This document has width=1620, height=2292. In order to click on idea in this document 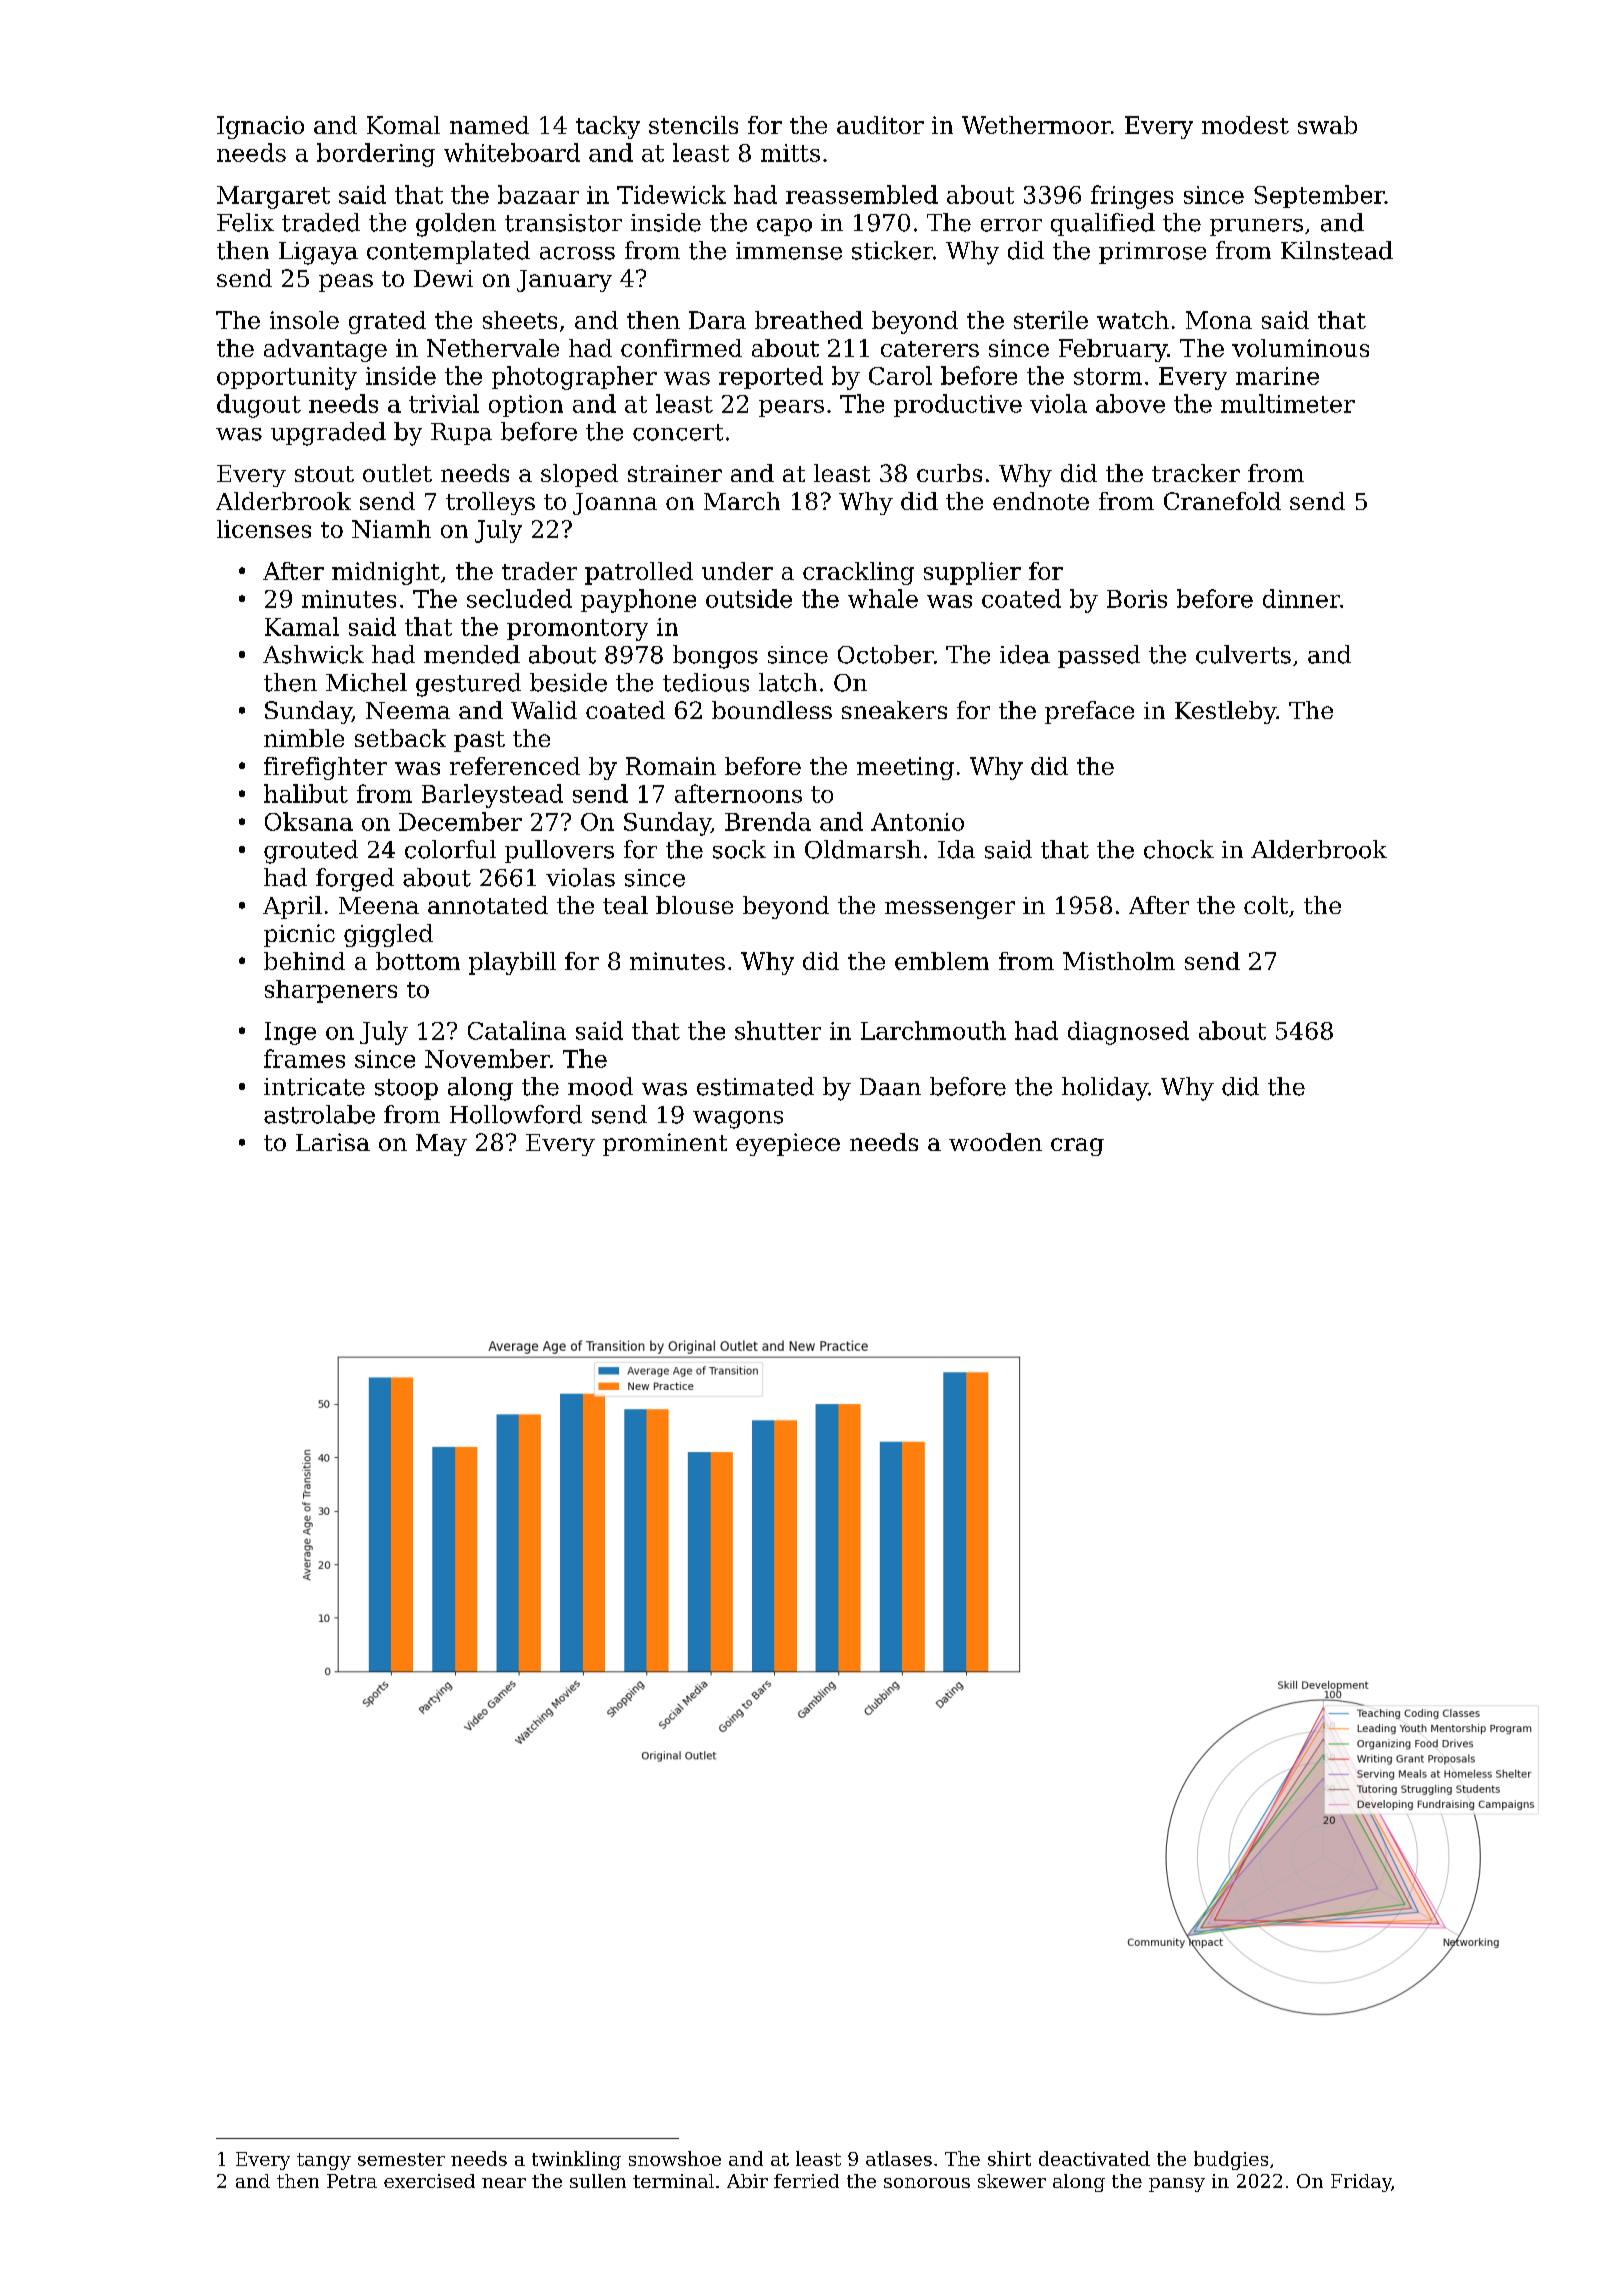, I will do `click(1025, 654)`.
